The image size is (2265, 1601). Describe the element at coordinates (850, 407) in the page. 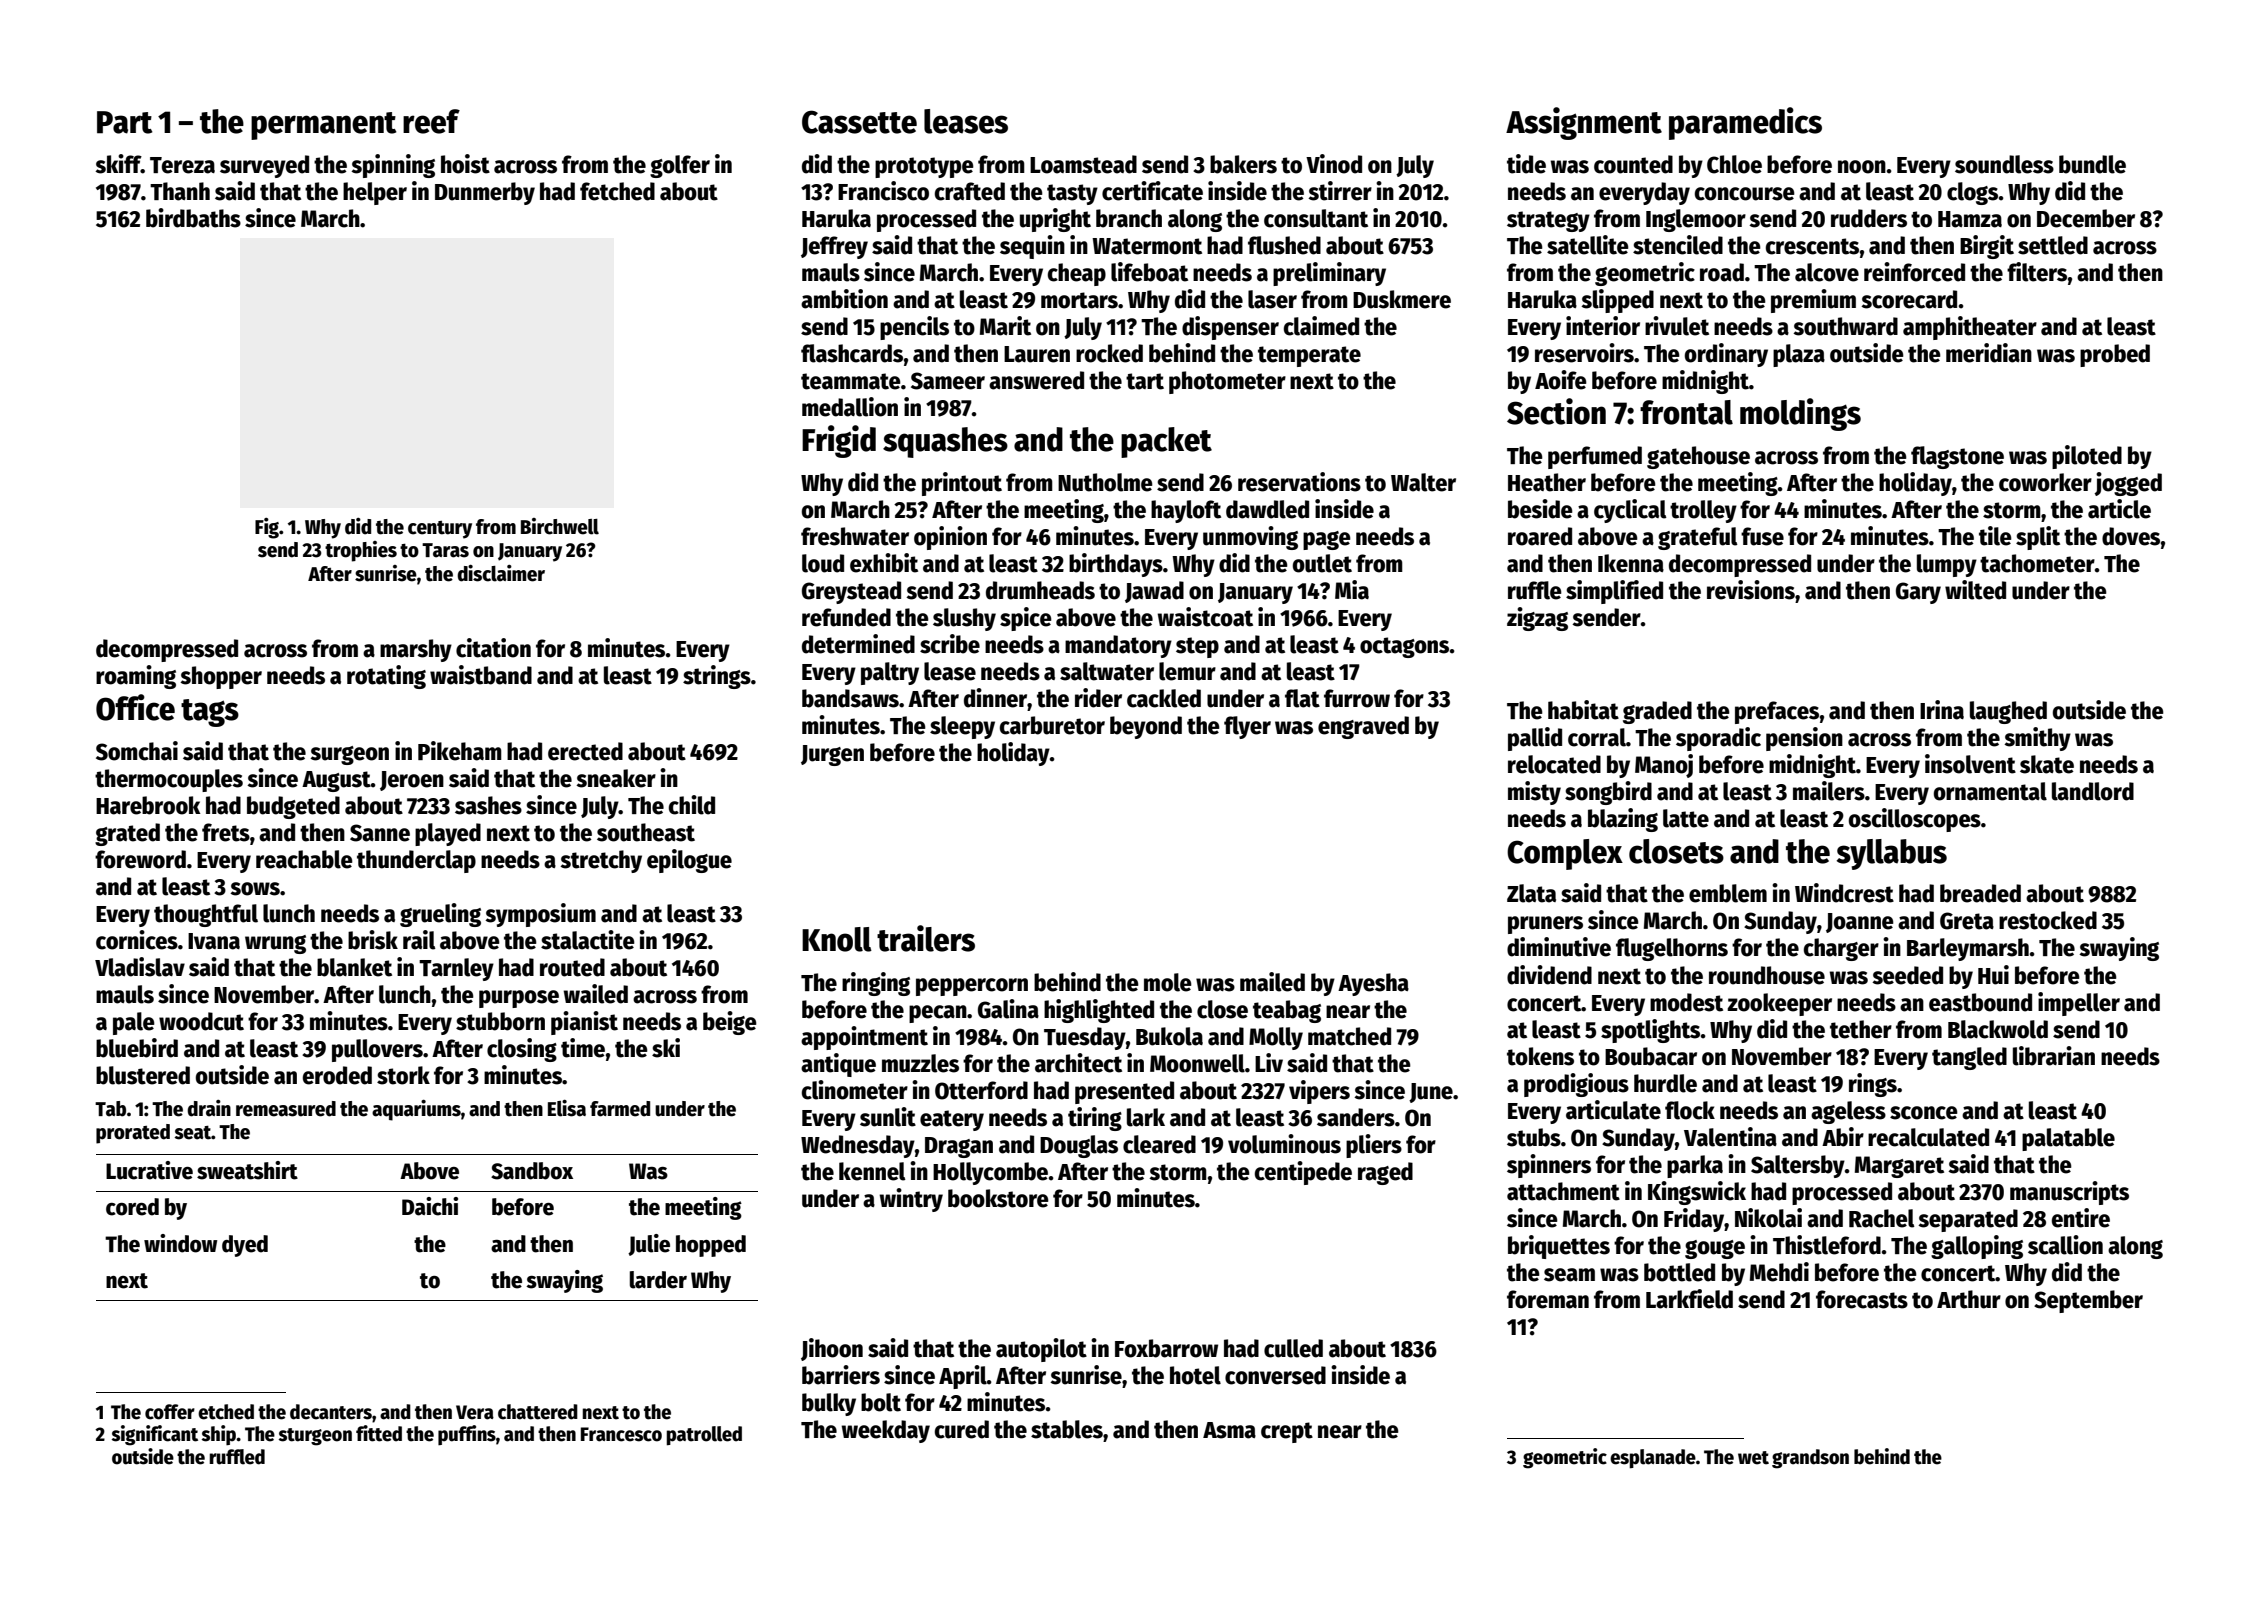

I see `medallion` at that location.
